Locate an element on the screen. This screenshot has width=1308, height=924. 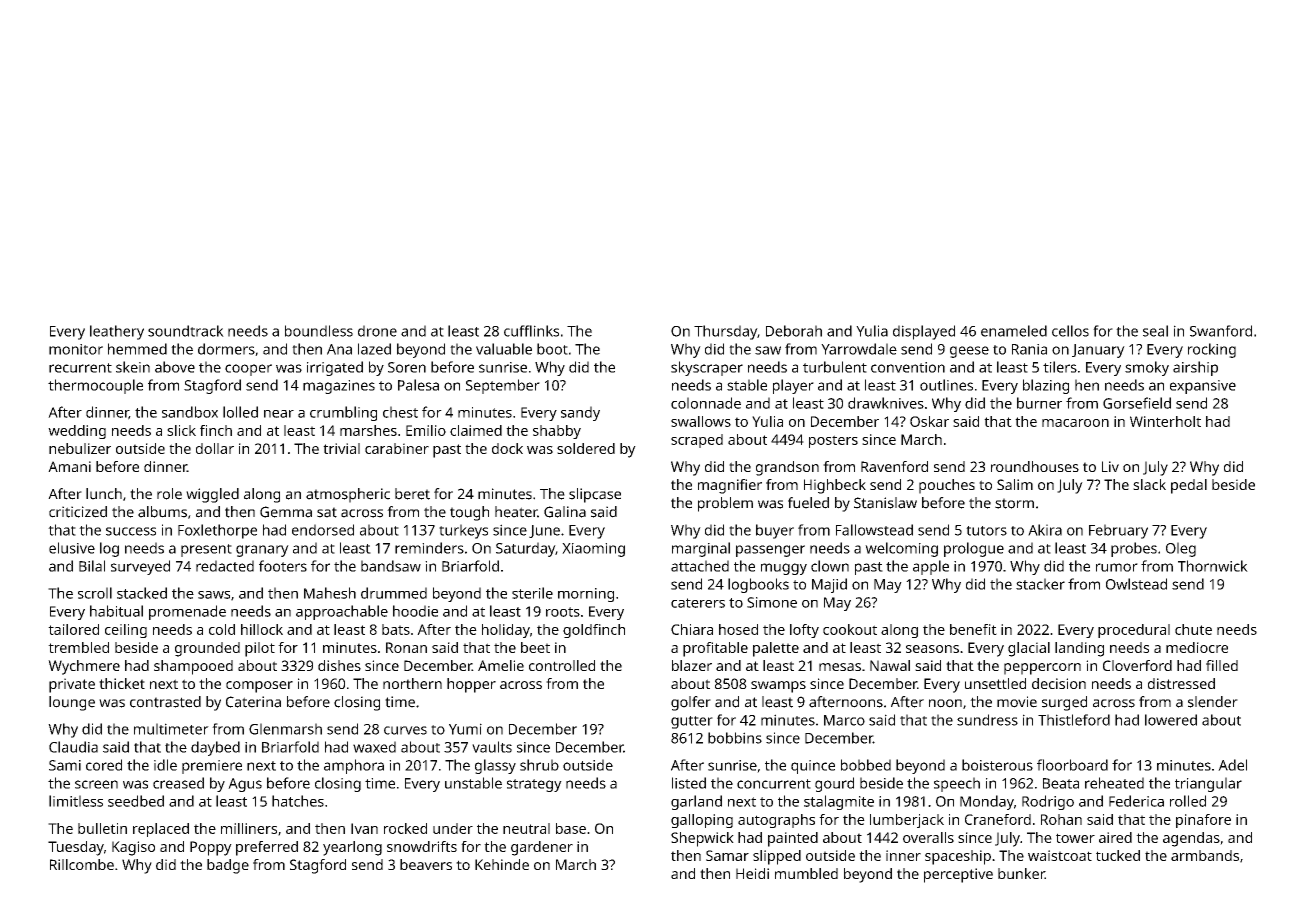
skein is located at coordinates (133, 367).
